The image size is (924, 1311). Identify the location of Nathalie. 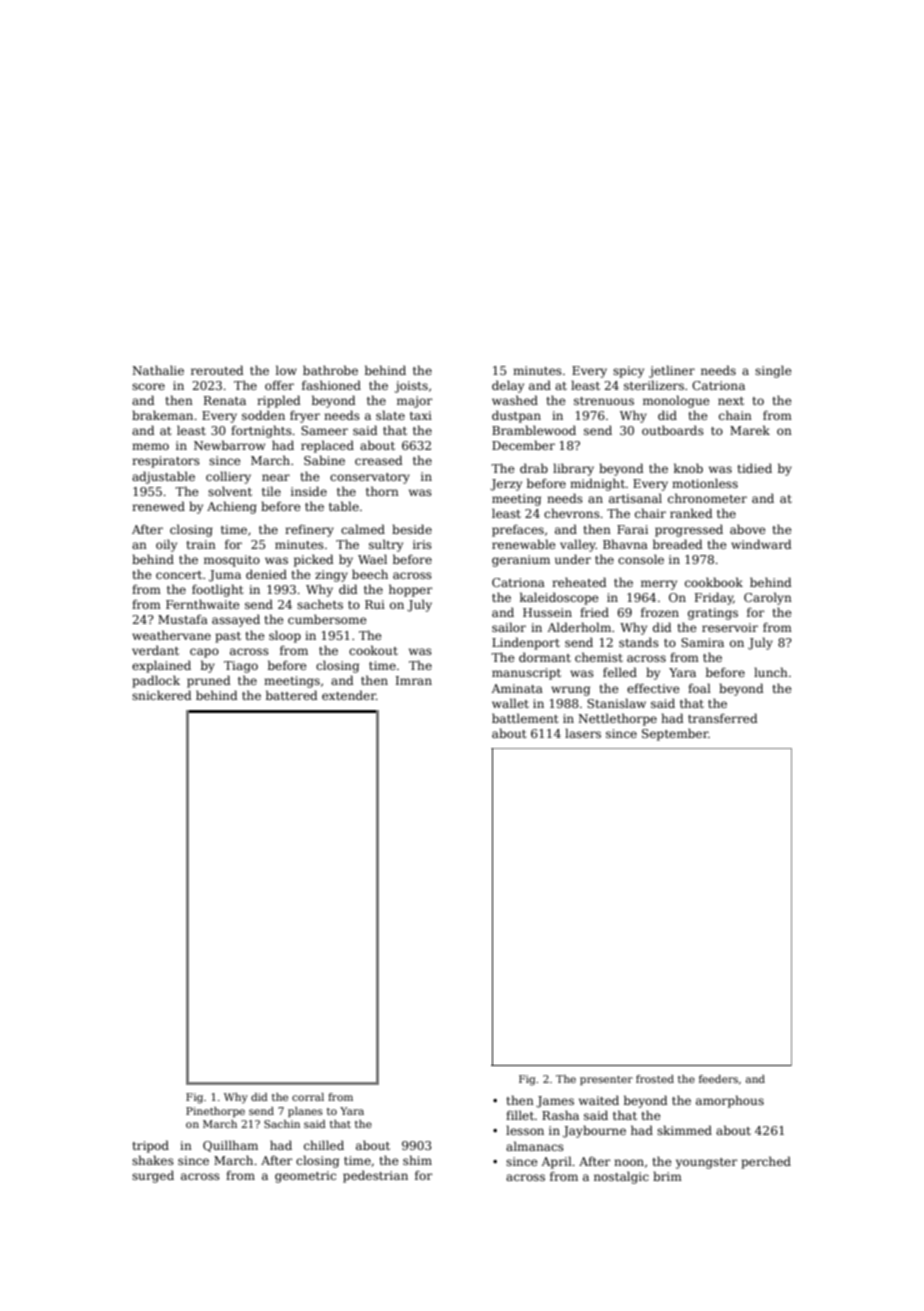
(158, 370).
